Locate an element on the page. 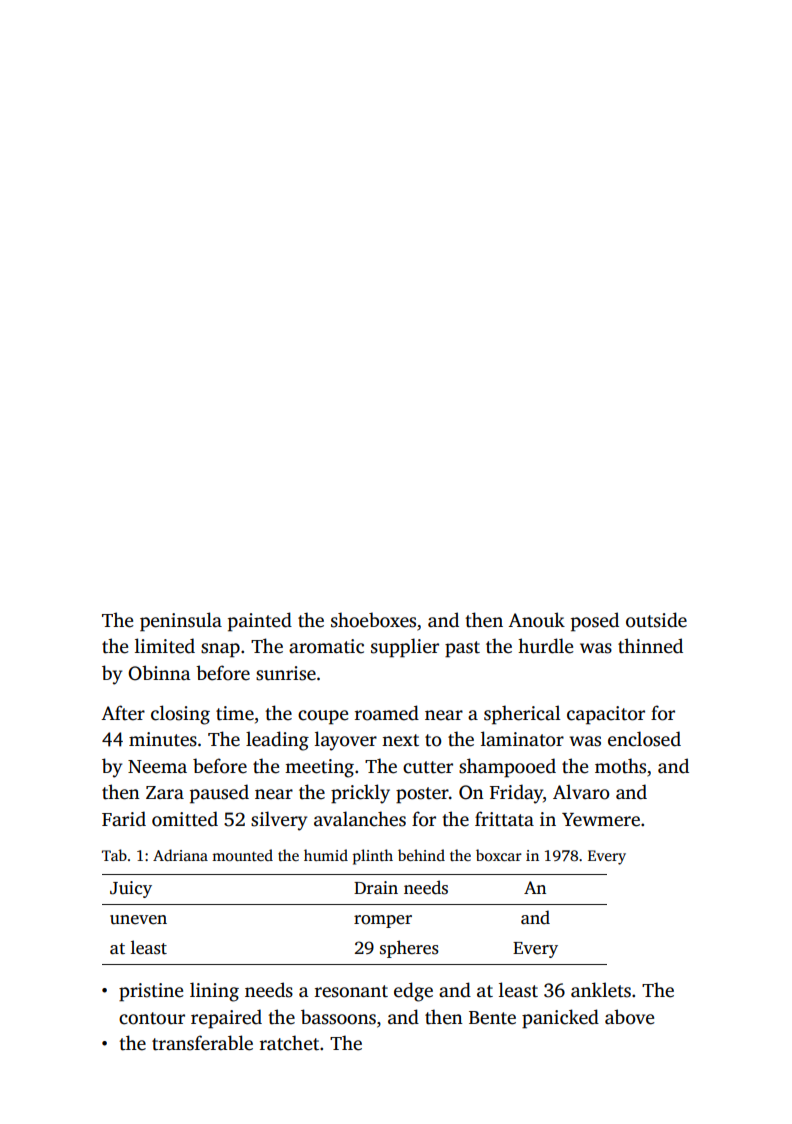  ratchet is located at coordinates (289, 1043).
